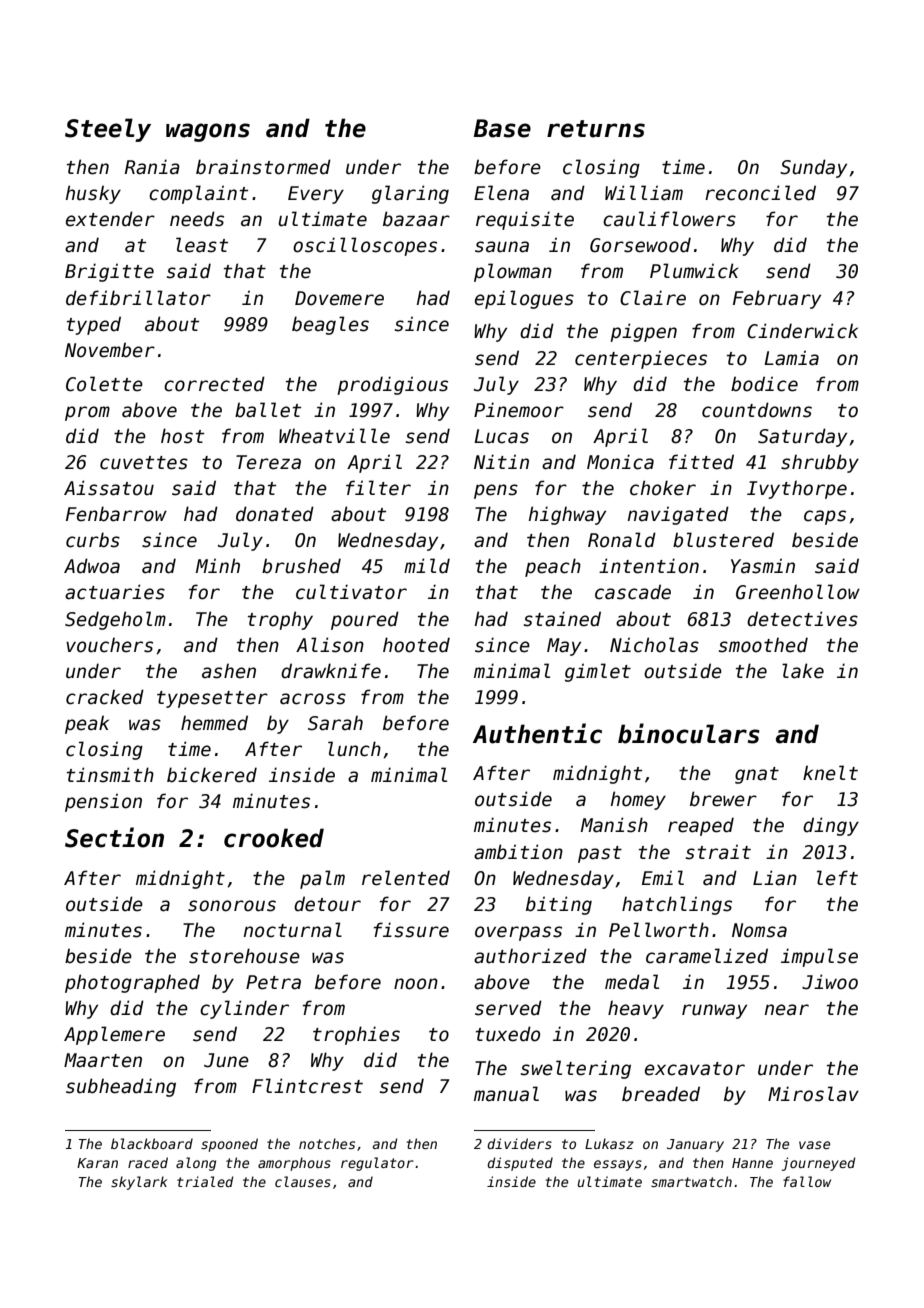  What do you see at coordinates (97, 1163) in the page?
I see `Karan` at bounding box center [97, 1163].
